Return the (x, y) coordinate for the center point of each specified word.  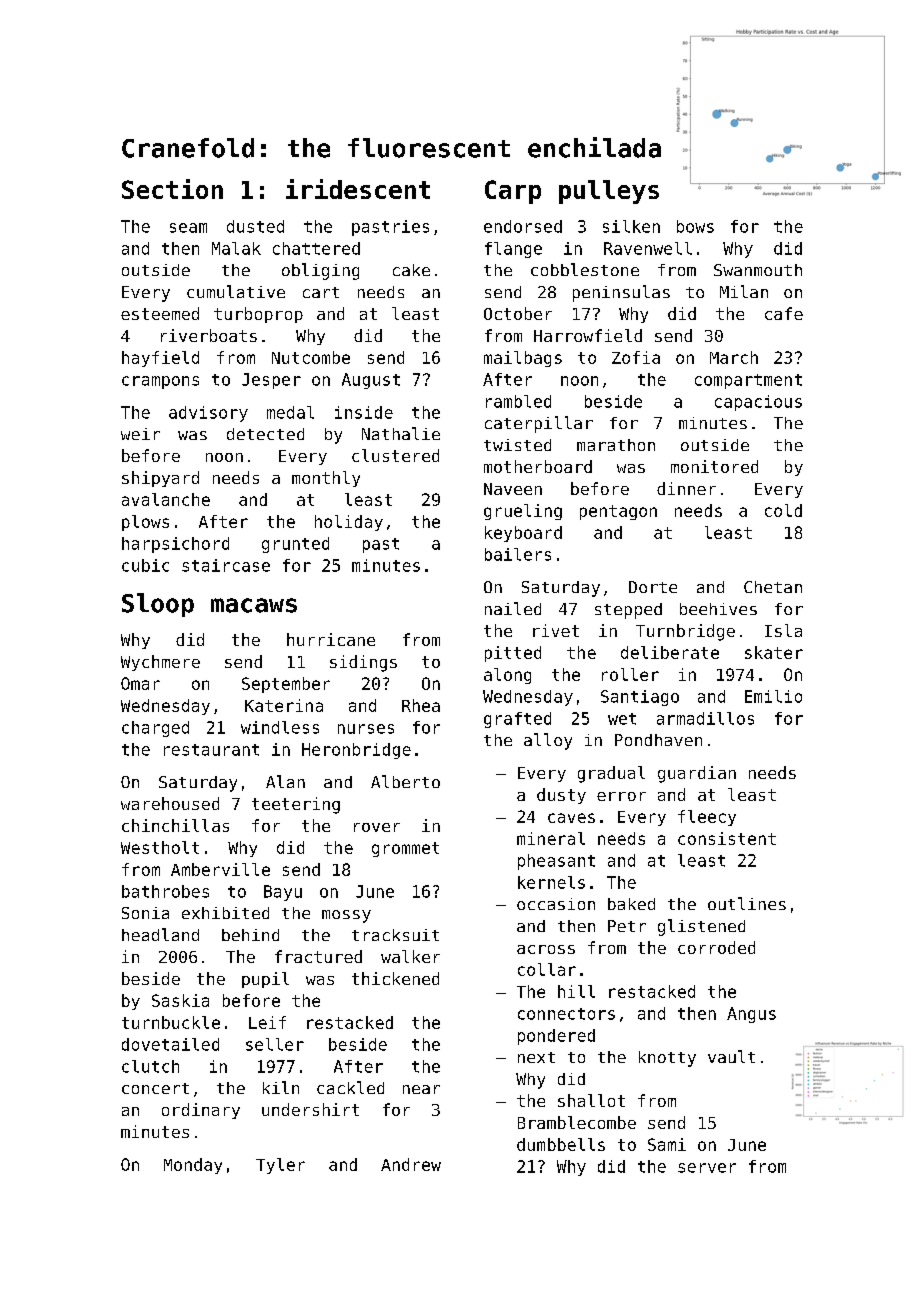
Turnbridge (685, 632)
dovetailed (170, 1044)
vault (731, 1056)
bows (695, 226)
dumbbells (561, 1144)
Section (172, 189)
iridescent (358, 189)
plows (145, 523)
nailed (513, 608)
